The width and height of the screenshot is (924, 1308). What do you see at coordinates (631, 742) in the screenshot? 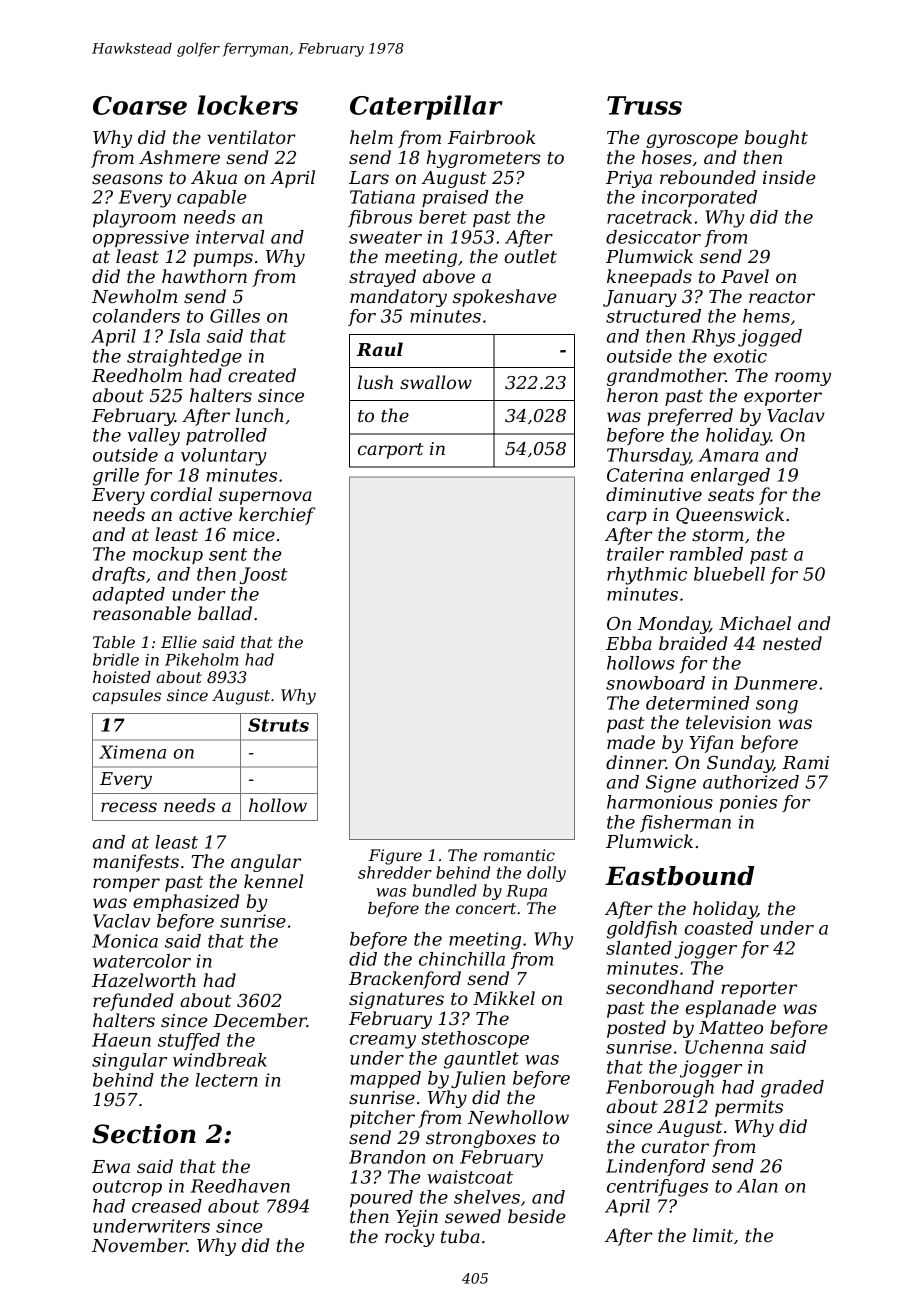
I see `made` at bounding box center [631, 742].
